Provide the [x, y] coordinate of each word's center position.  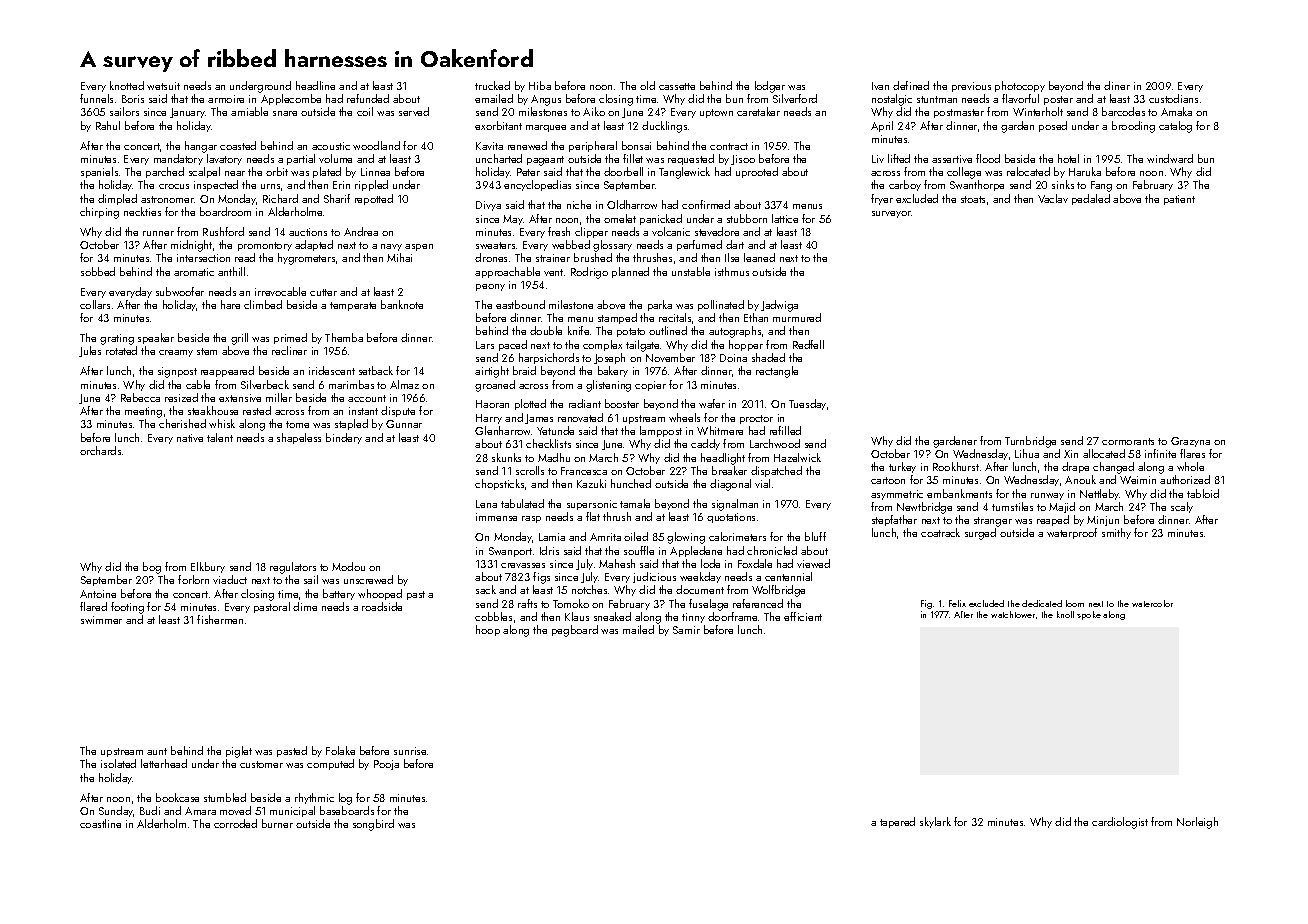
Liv [878, 159]
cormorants [1128, 441]
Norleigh [1197, 823]
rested [257, 410]
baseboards [347, 810]
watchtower [1013, 614]
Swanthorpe [977, 185]
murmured [797, 317]
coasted [238, 145]
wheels [684, 417]
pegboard [575, 631]
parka [660, 305]
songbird [373, 825]
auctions [308, 232]
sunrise [410, 751]
